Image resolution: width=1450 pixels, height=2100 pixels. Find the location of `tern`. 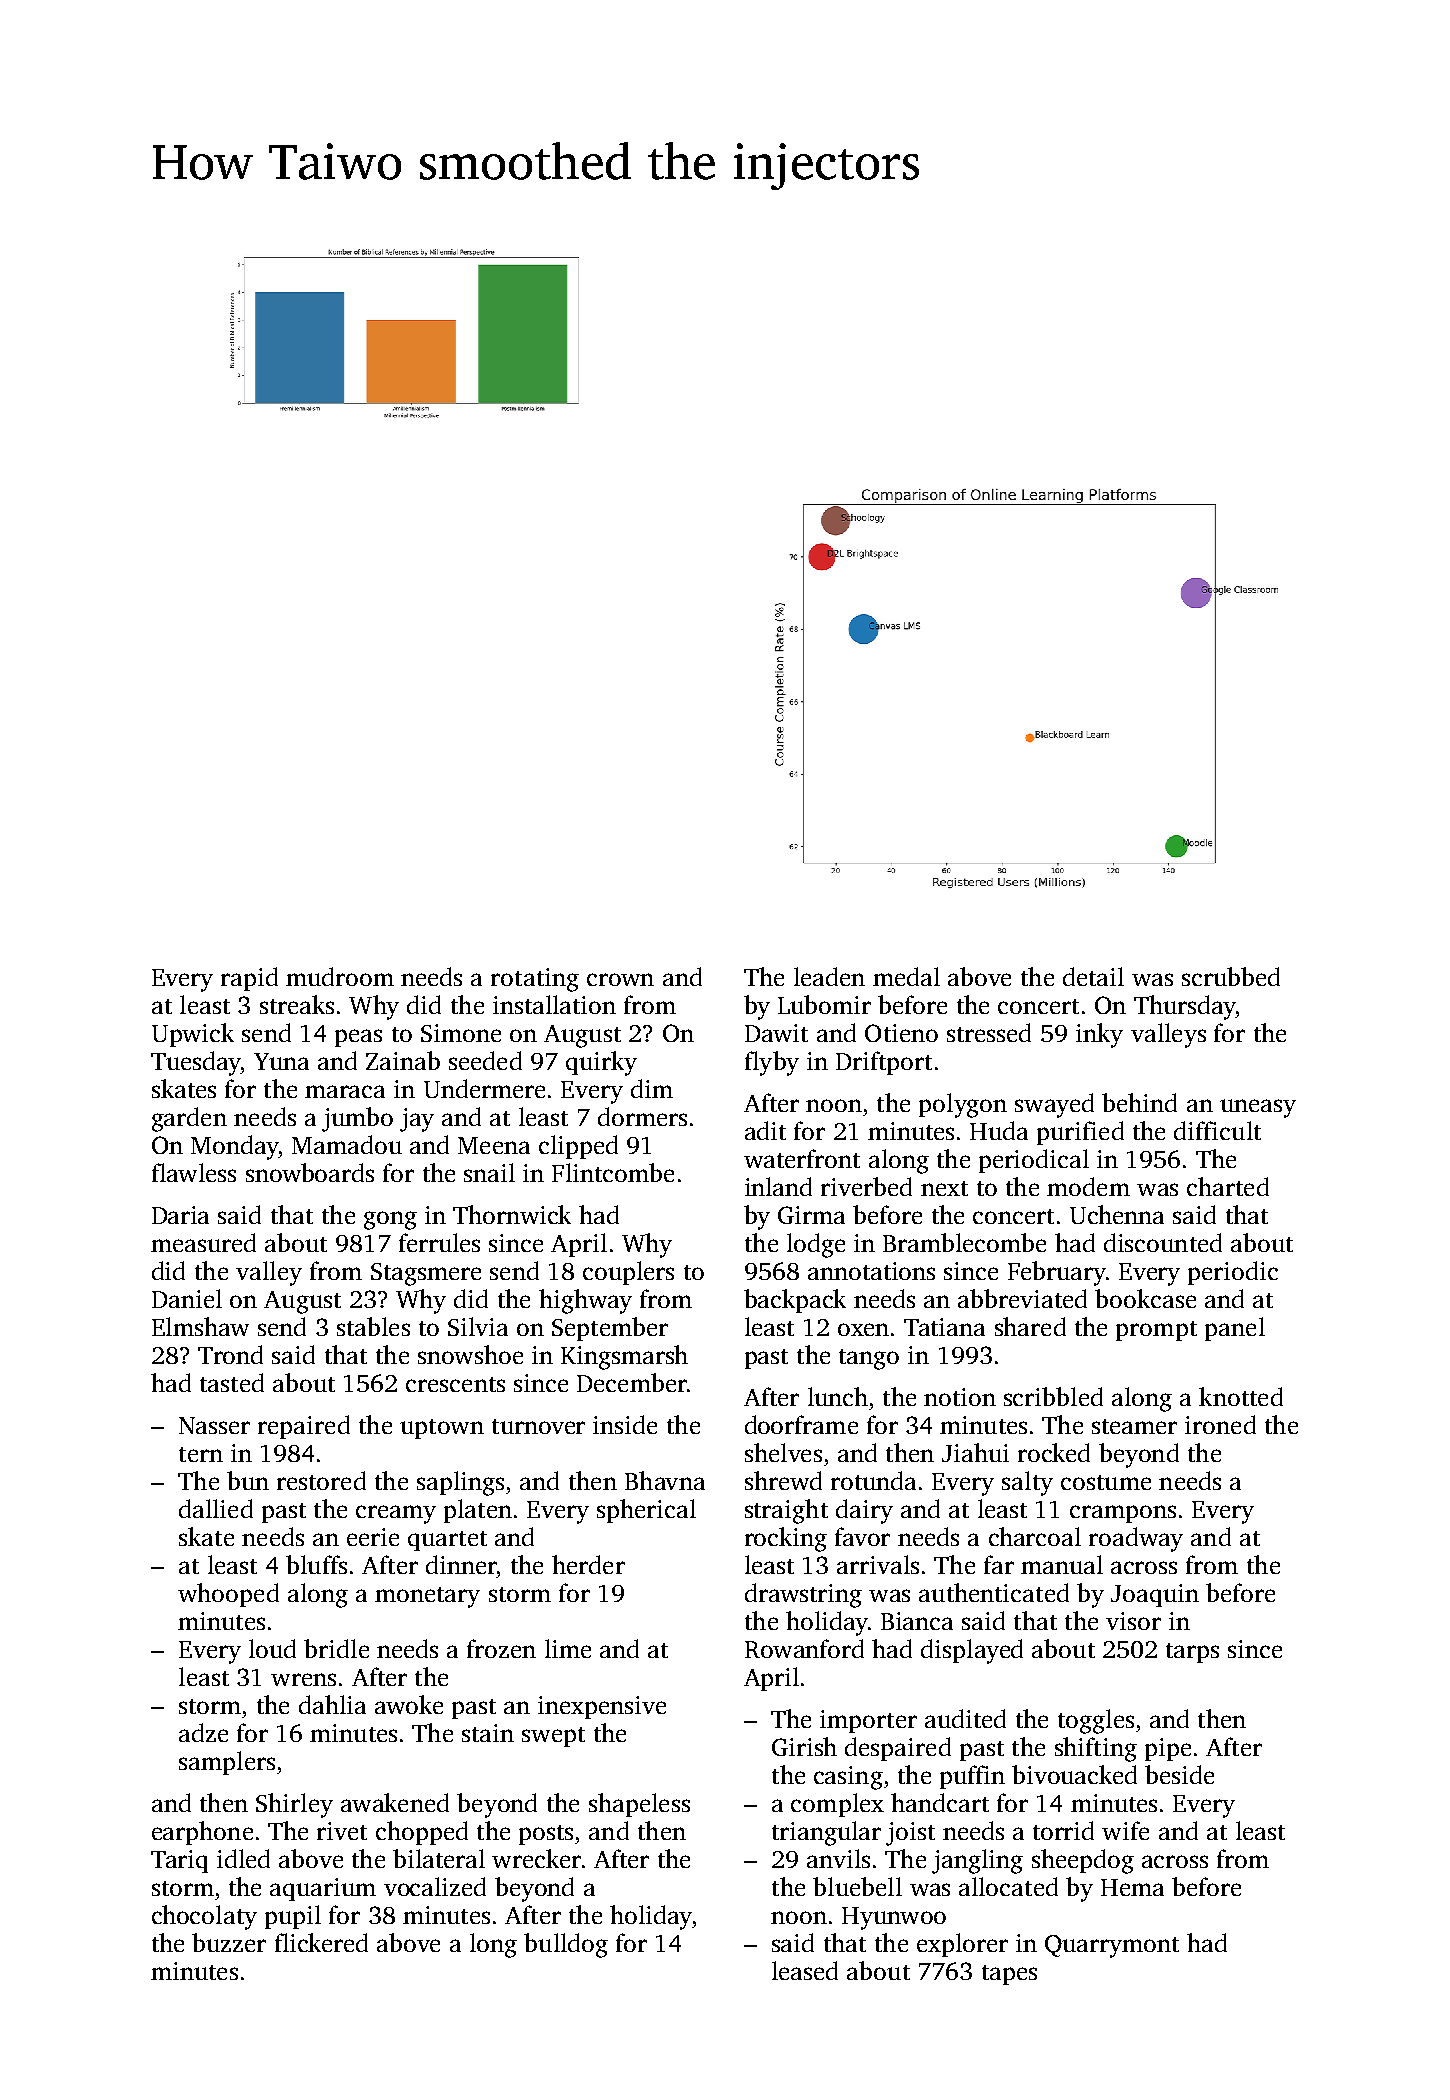

tern is located at coordinates (201, 1454).
